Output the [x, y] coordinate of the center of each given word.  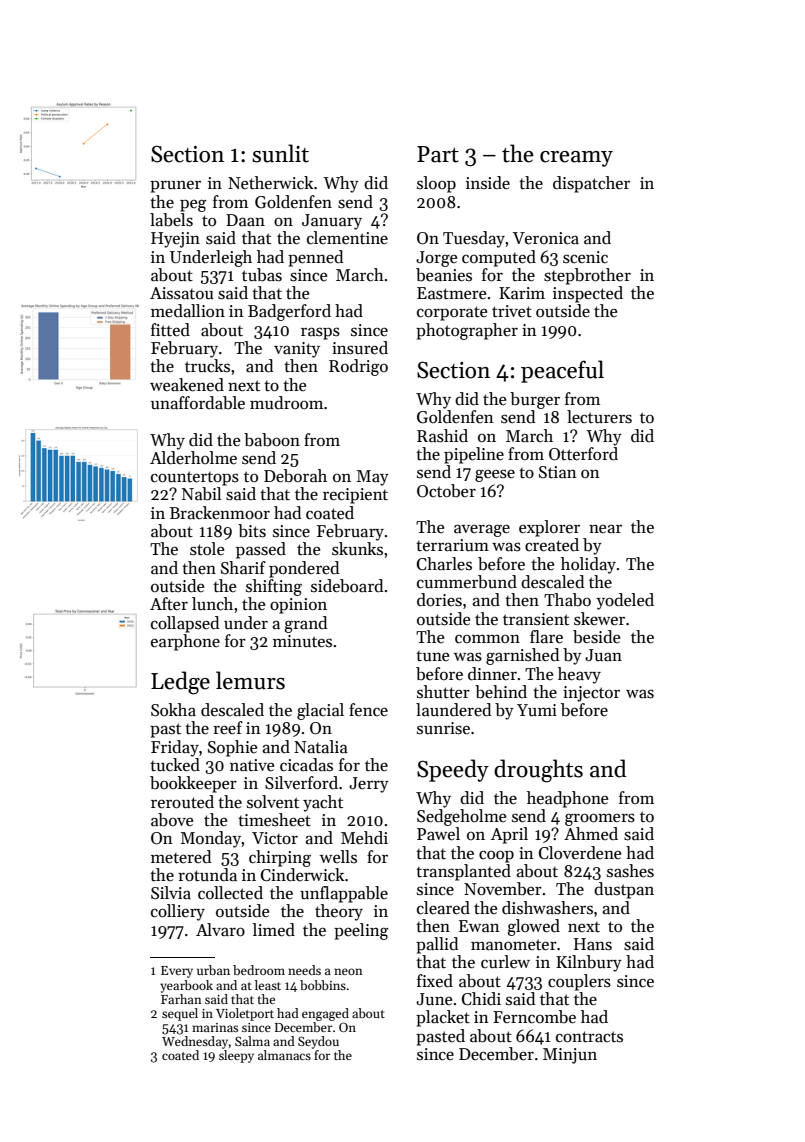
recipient [355, 496]
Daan [245, 220]
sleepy [236, 1056]
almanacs [284, 1055]
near [605, 529]
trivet [512, 311]
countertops [195, 478]
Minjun [570, 1056]
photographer [467, 331]
